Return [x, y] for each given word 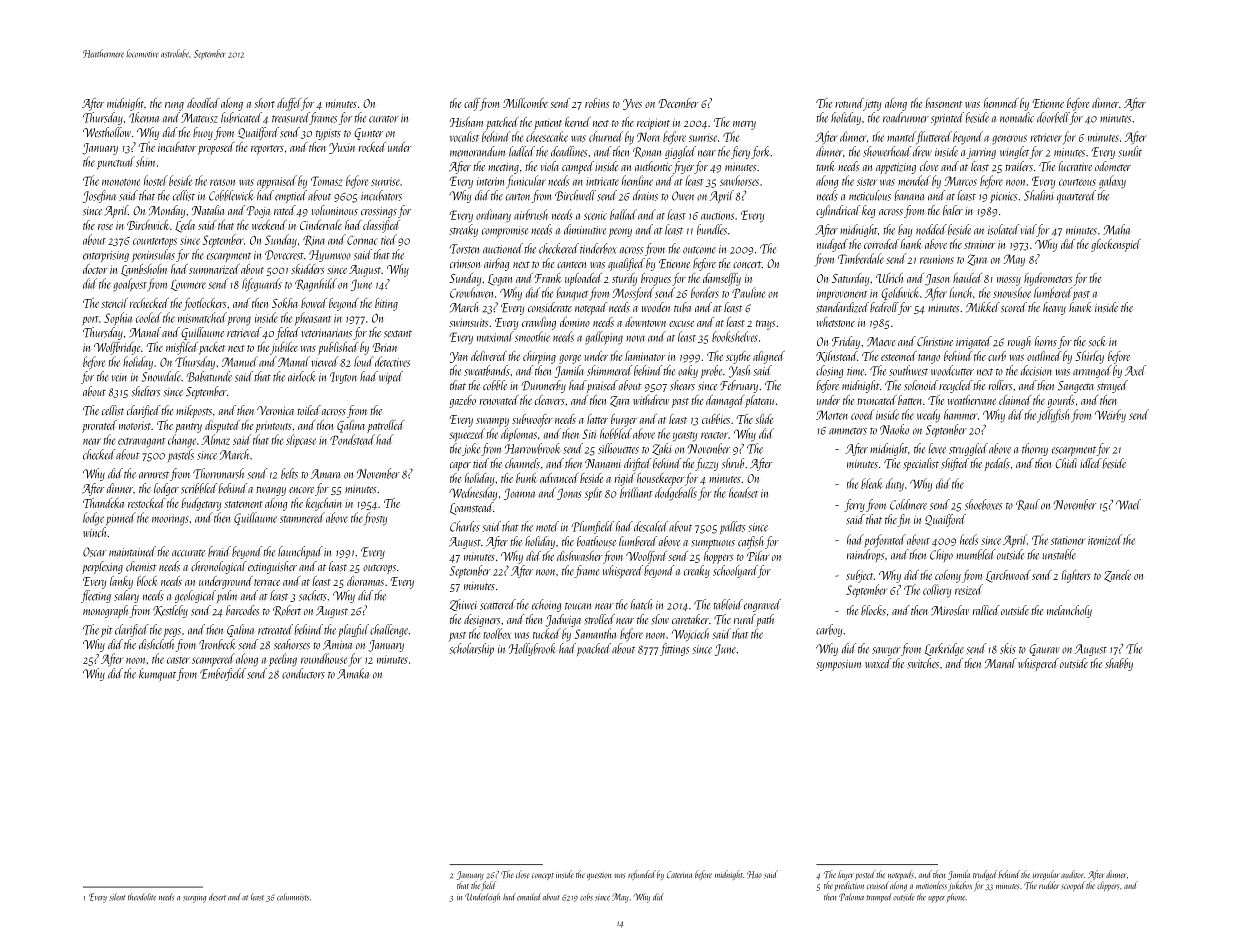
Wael [1128, 504]
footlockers [204, 304]
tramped [878, 898]
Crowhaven [471, 292]
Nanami [603, 463]
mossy [1009, 281]
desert [217, 897]
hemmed [1001, 103]
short [264, 103]
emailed [529, 897]
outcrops [379, 569]
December [678, 103]
